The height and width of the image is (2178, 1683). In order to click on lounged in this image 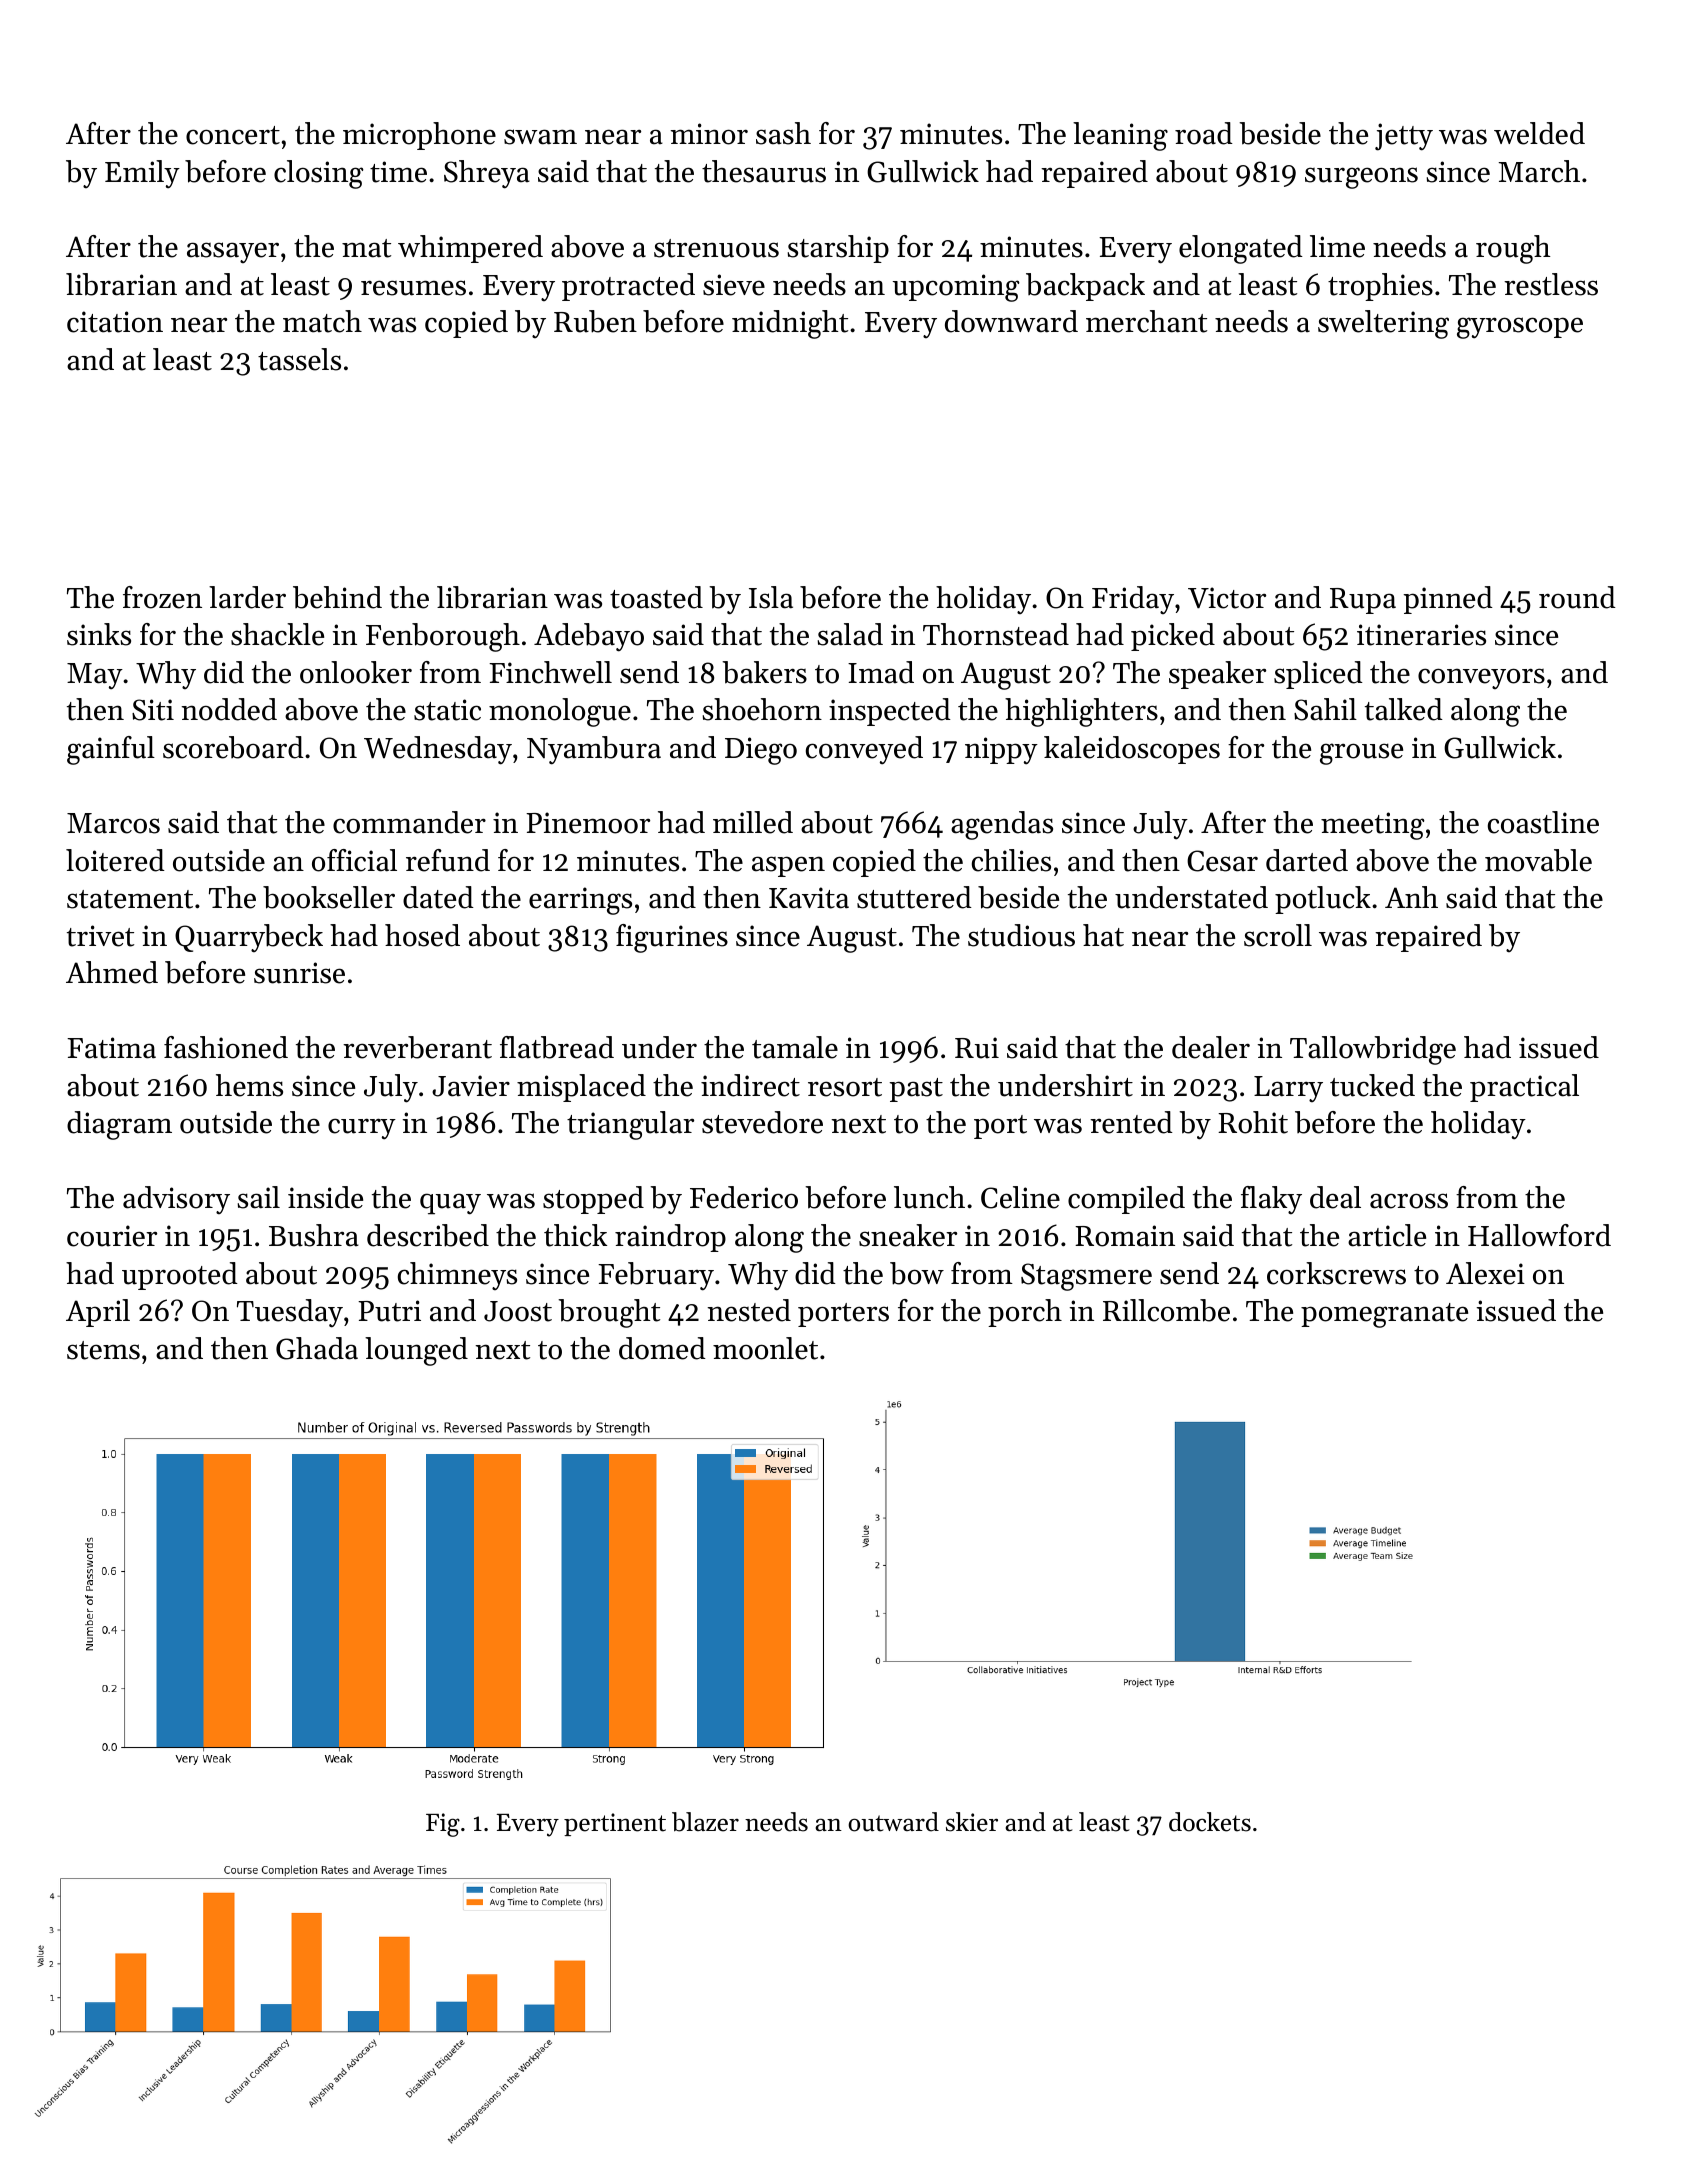, I will do `click(416, 1351)`.
